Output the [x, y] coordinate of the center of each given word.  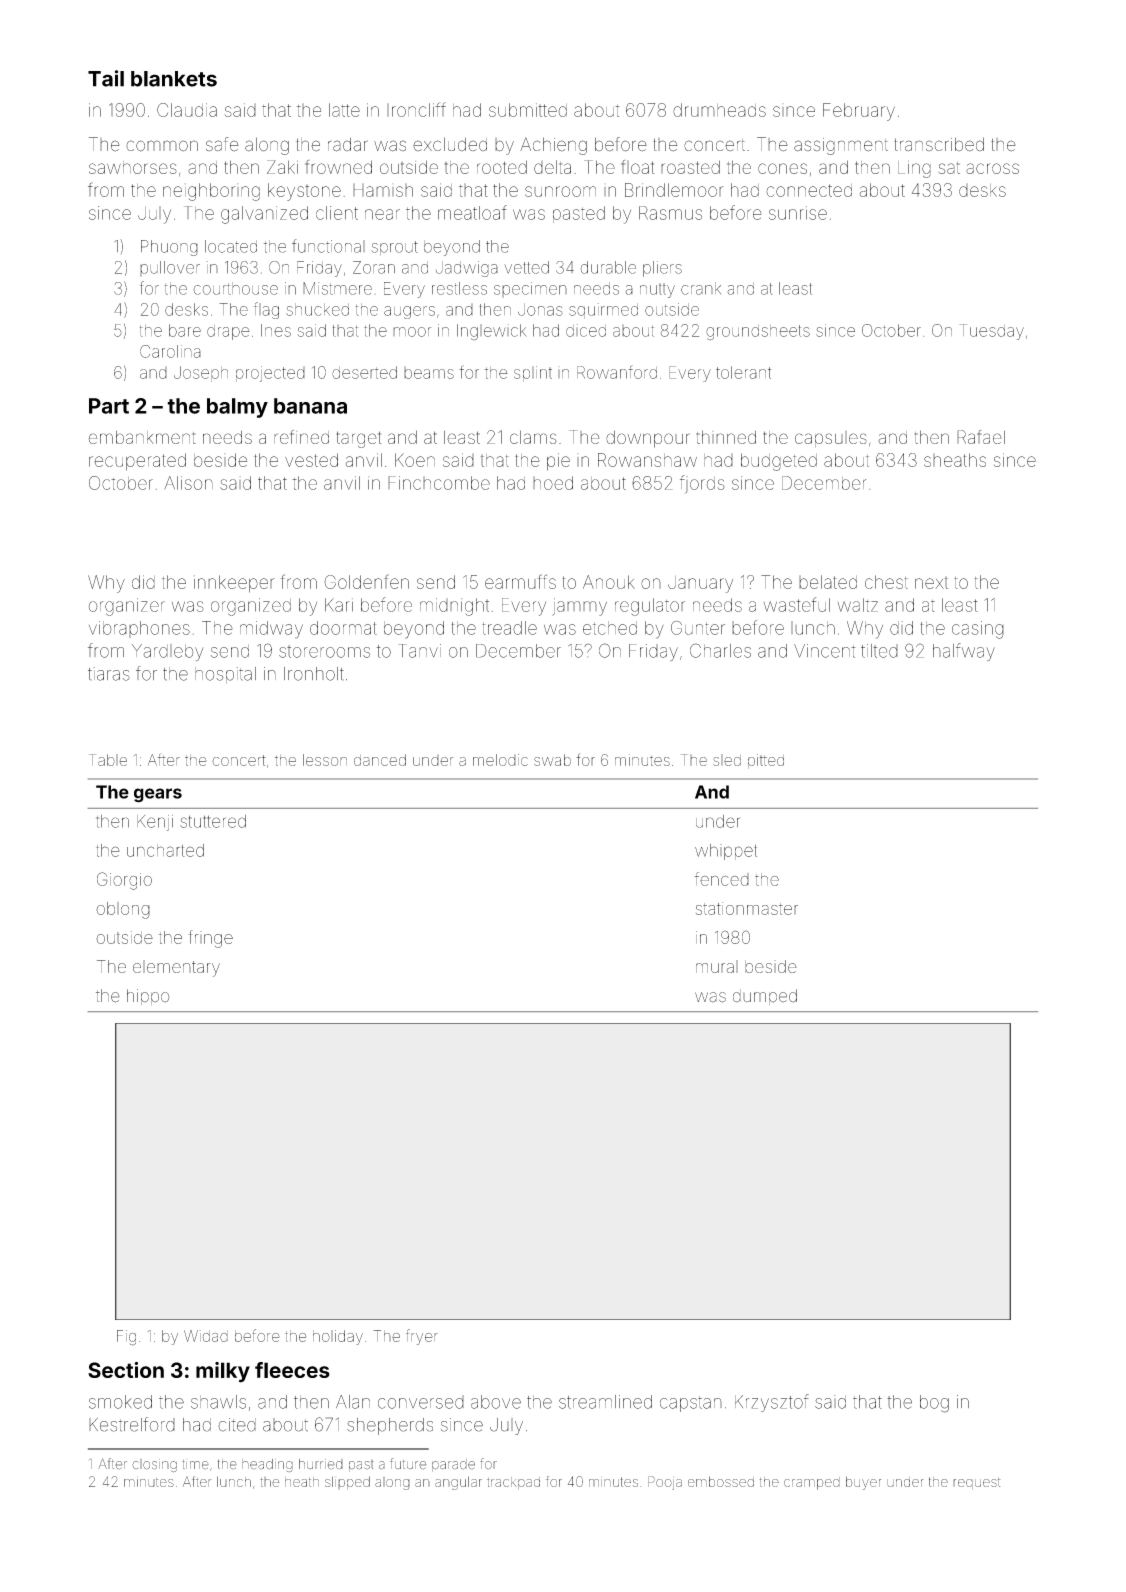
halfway [964, 652]
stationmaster [747, 908]
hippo [148, 997]
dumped [765, 997]
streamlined [605, 1402]
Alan [353, 1402]
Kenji [155, 823]
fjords [702, 484]
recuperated [137, 462]
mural [717, 966]
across [992, 168]
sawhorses [133, 167]
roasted [690, 167]
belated [828, 582]
